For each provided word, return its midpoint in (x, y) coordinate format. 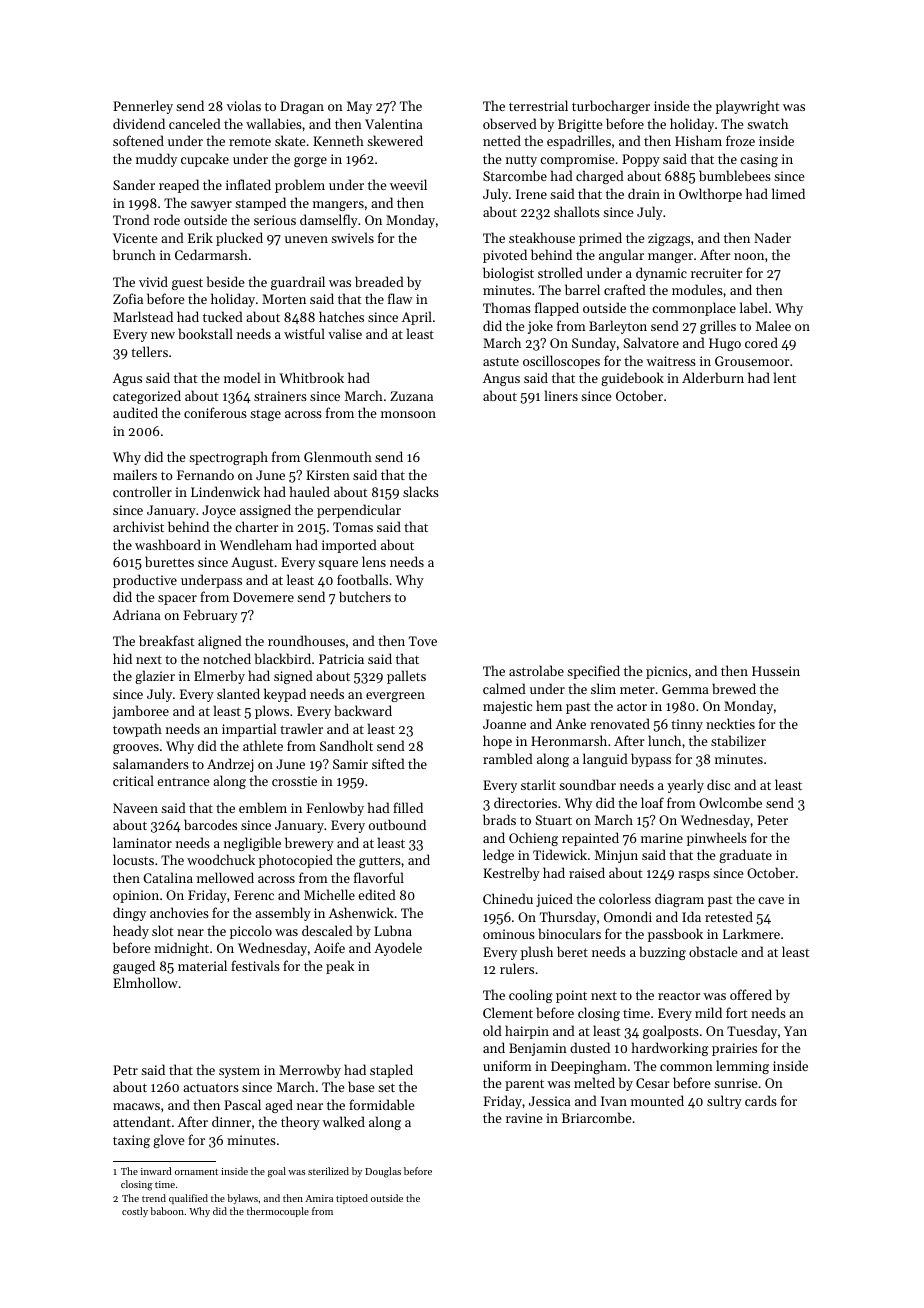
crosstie (294, 781)
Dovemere (263, 597)
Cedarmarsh (211, 254)
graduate (745, 856)
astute (501, 361)
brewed (734, 688)
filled (408, 807)
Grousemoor (752, 361)
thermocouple (278, 1212)
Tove (423, 641)
